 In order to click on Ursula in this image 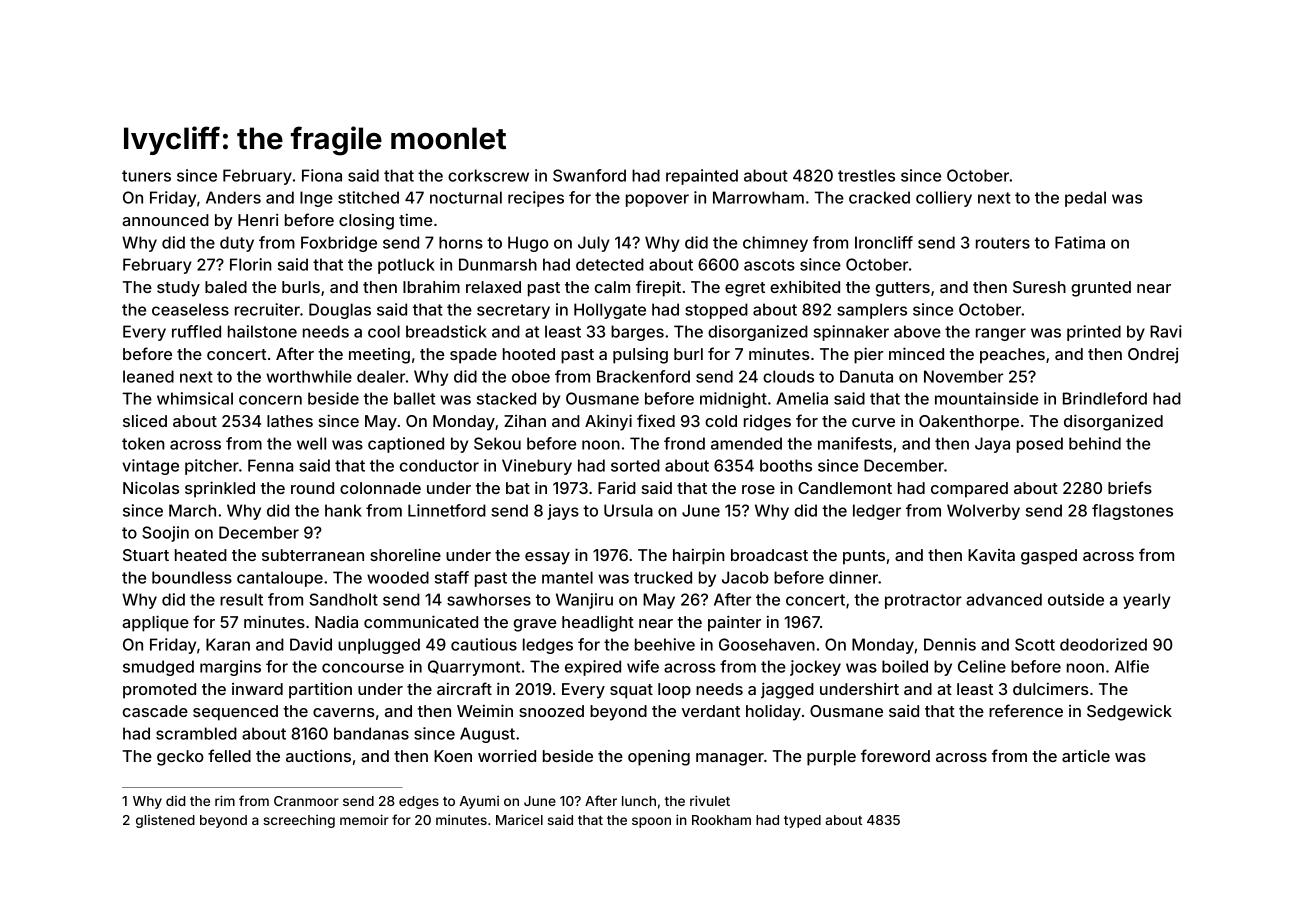, I will do `click(628, 510)`.
